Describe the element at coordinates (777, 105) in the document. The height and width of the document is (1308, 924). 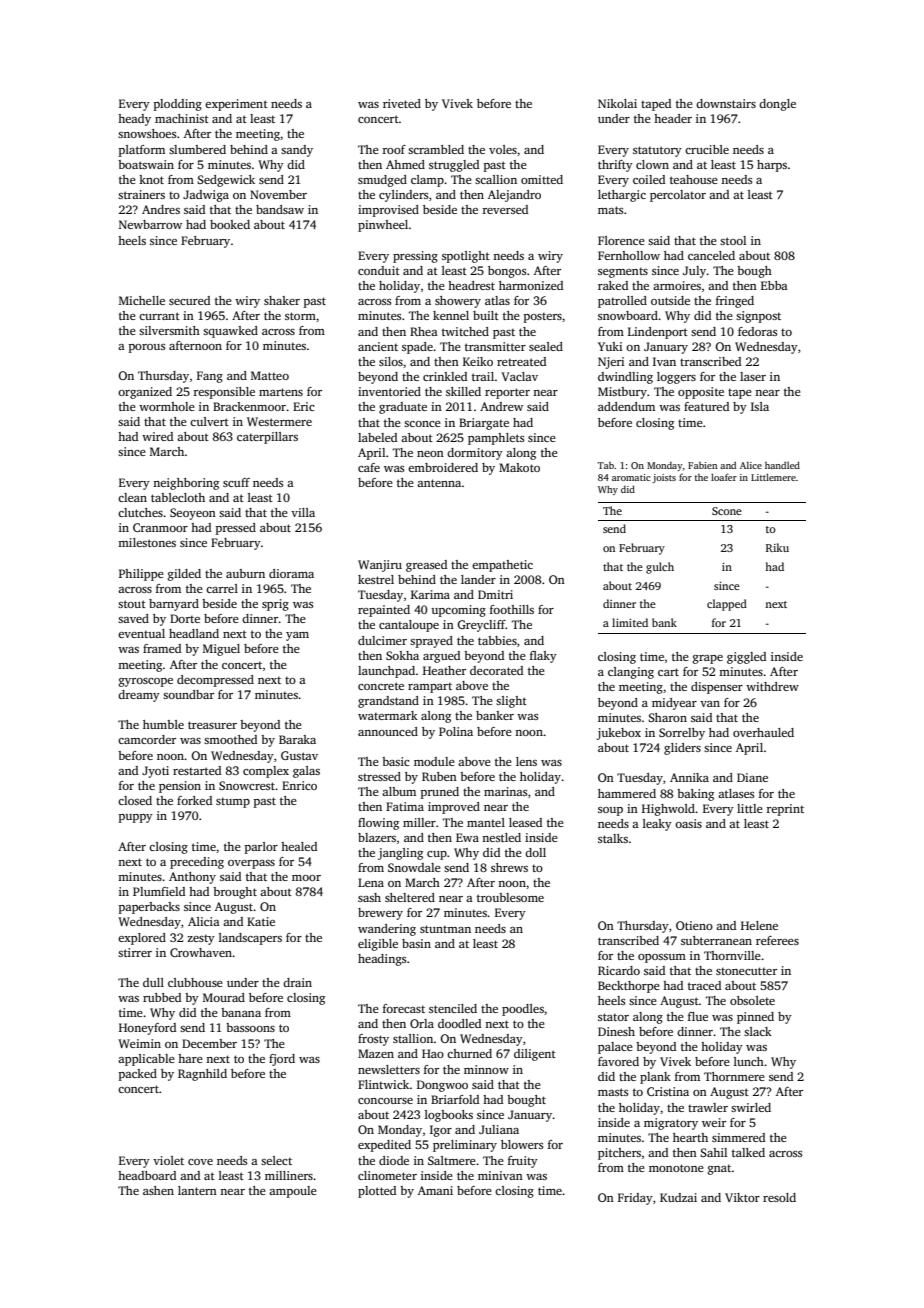
I see `dongle` at that location.
